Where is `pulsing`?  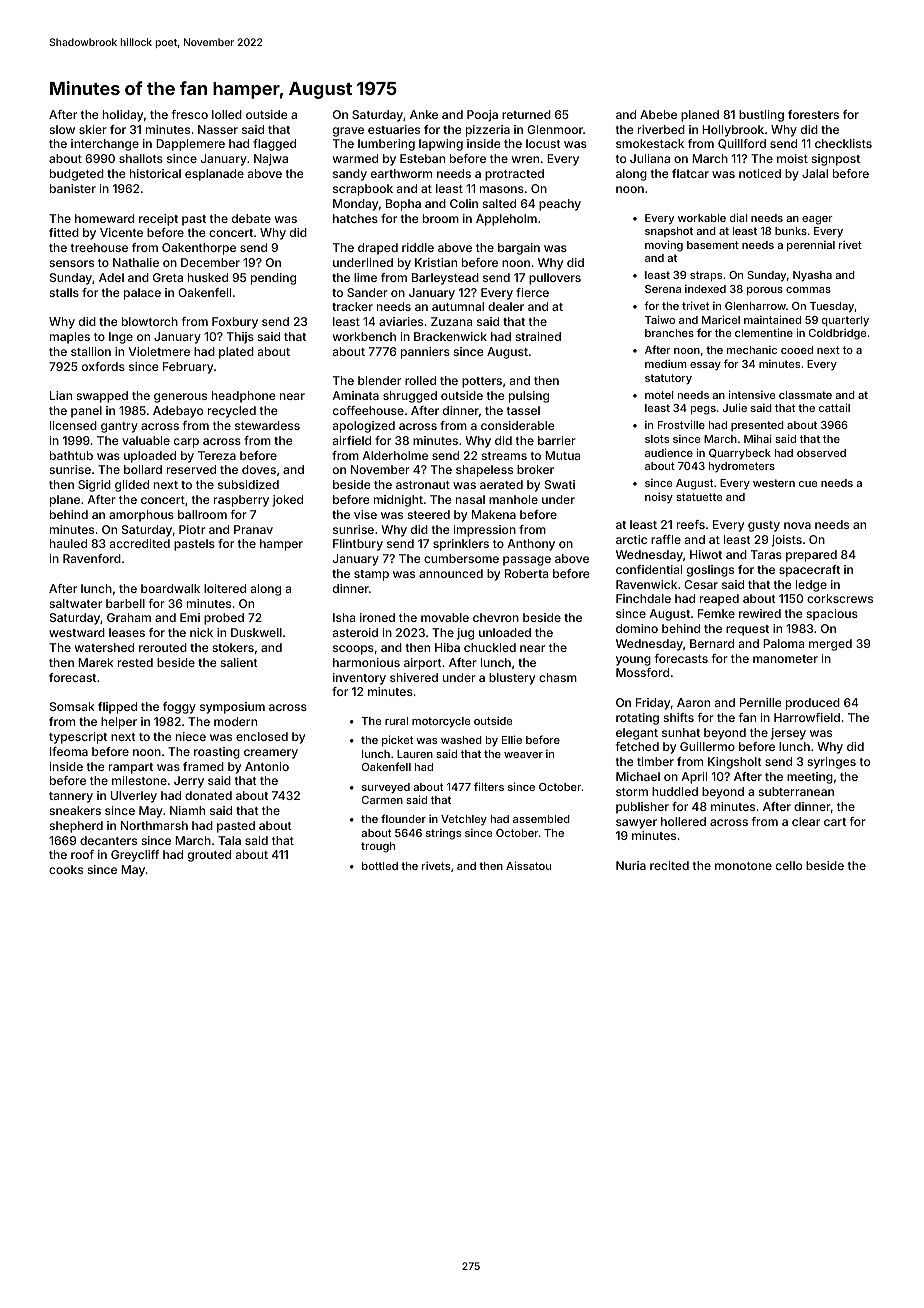 pulsing is located at coordinates (529, 397).
